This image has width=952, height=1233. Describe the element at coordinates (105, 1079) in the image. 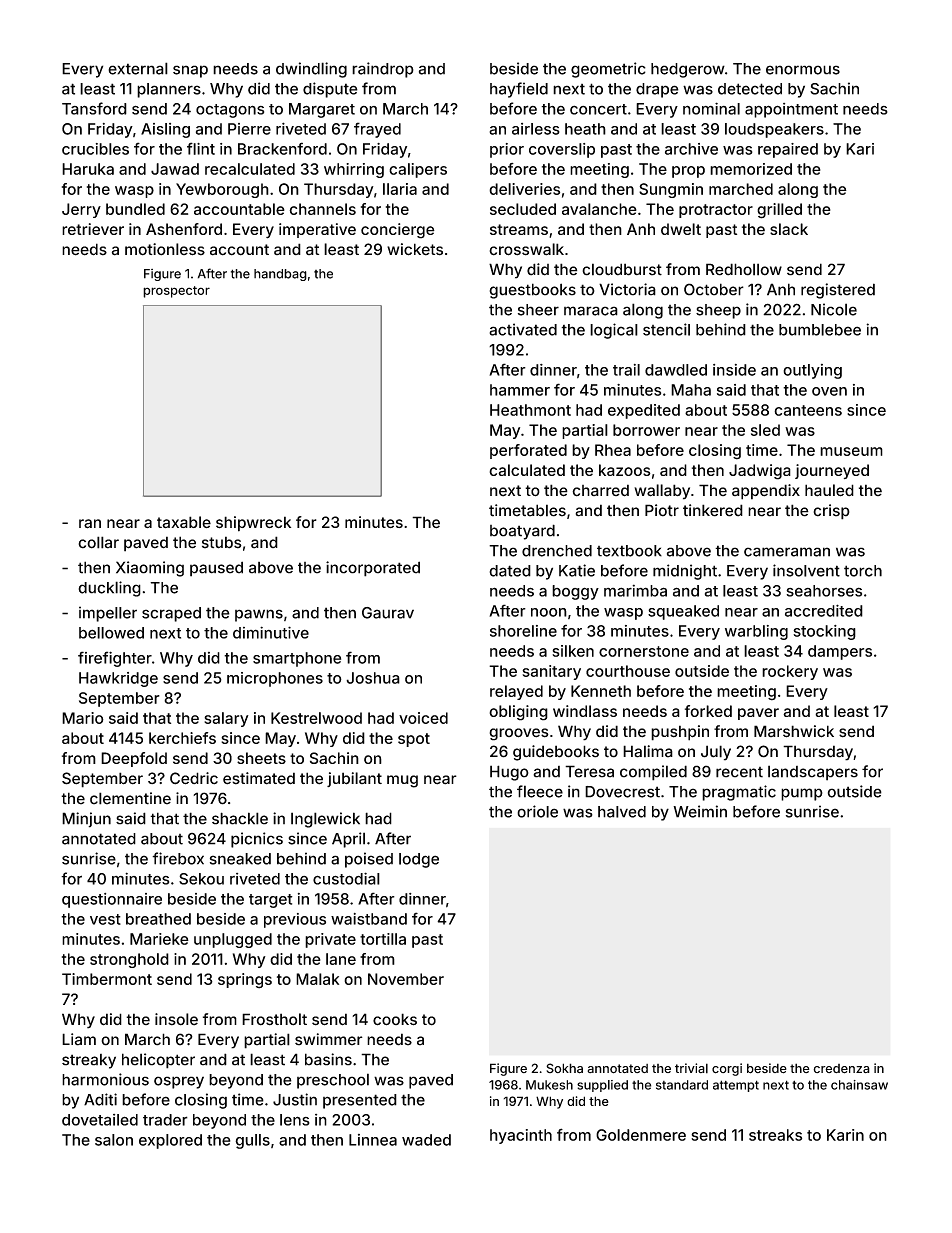

I see `harmonious` at that location.
